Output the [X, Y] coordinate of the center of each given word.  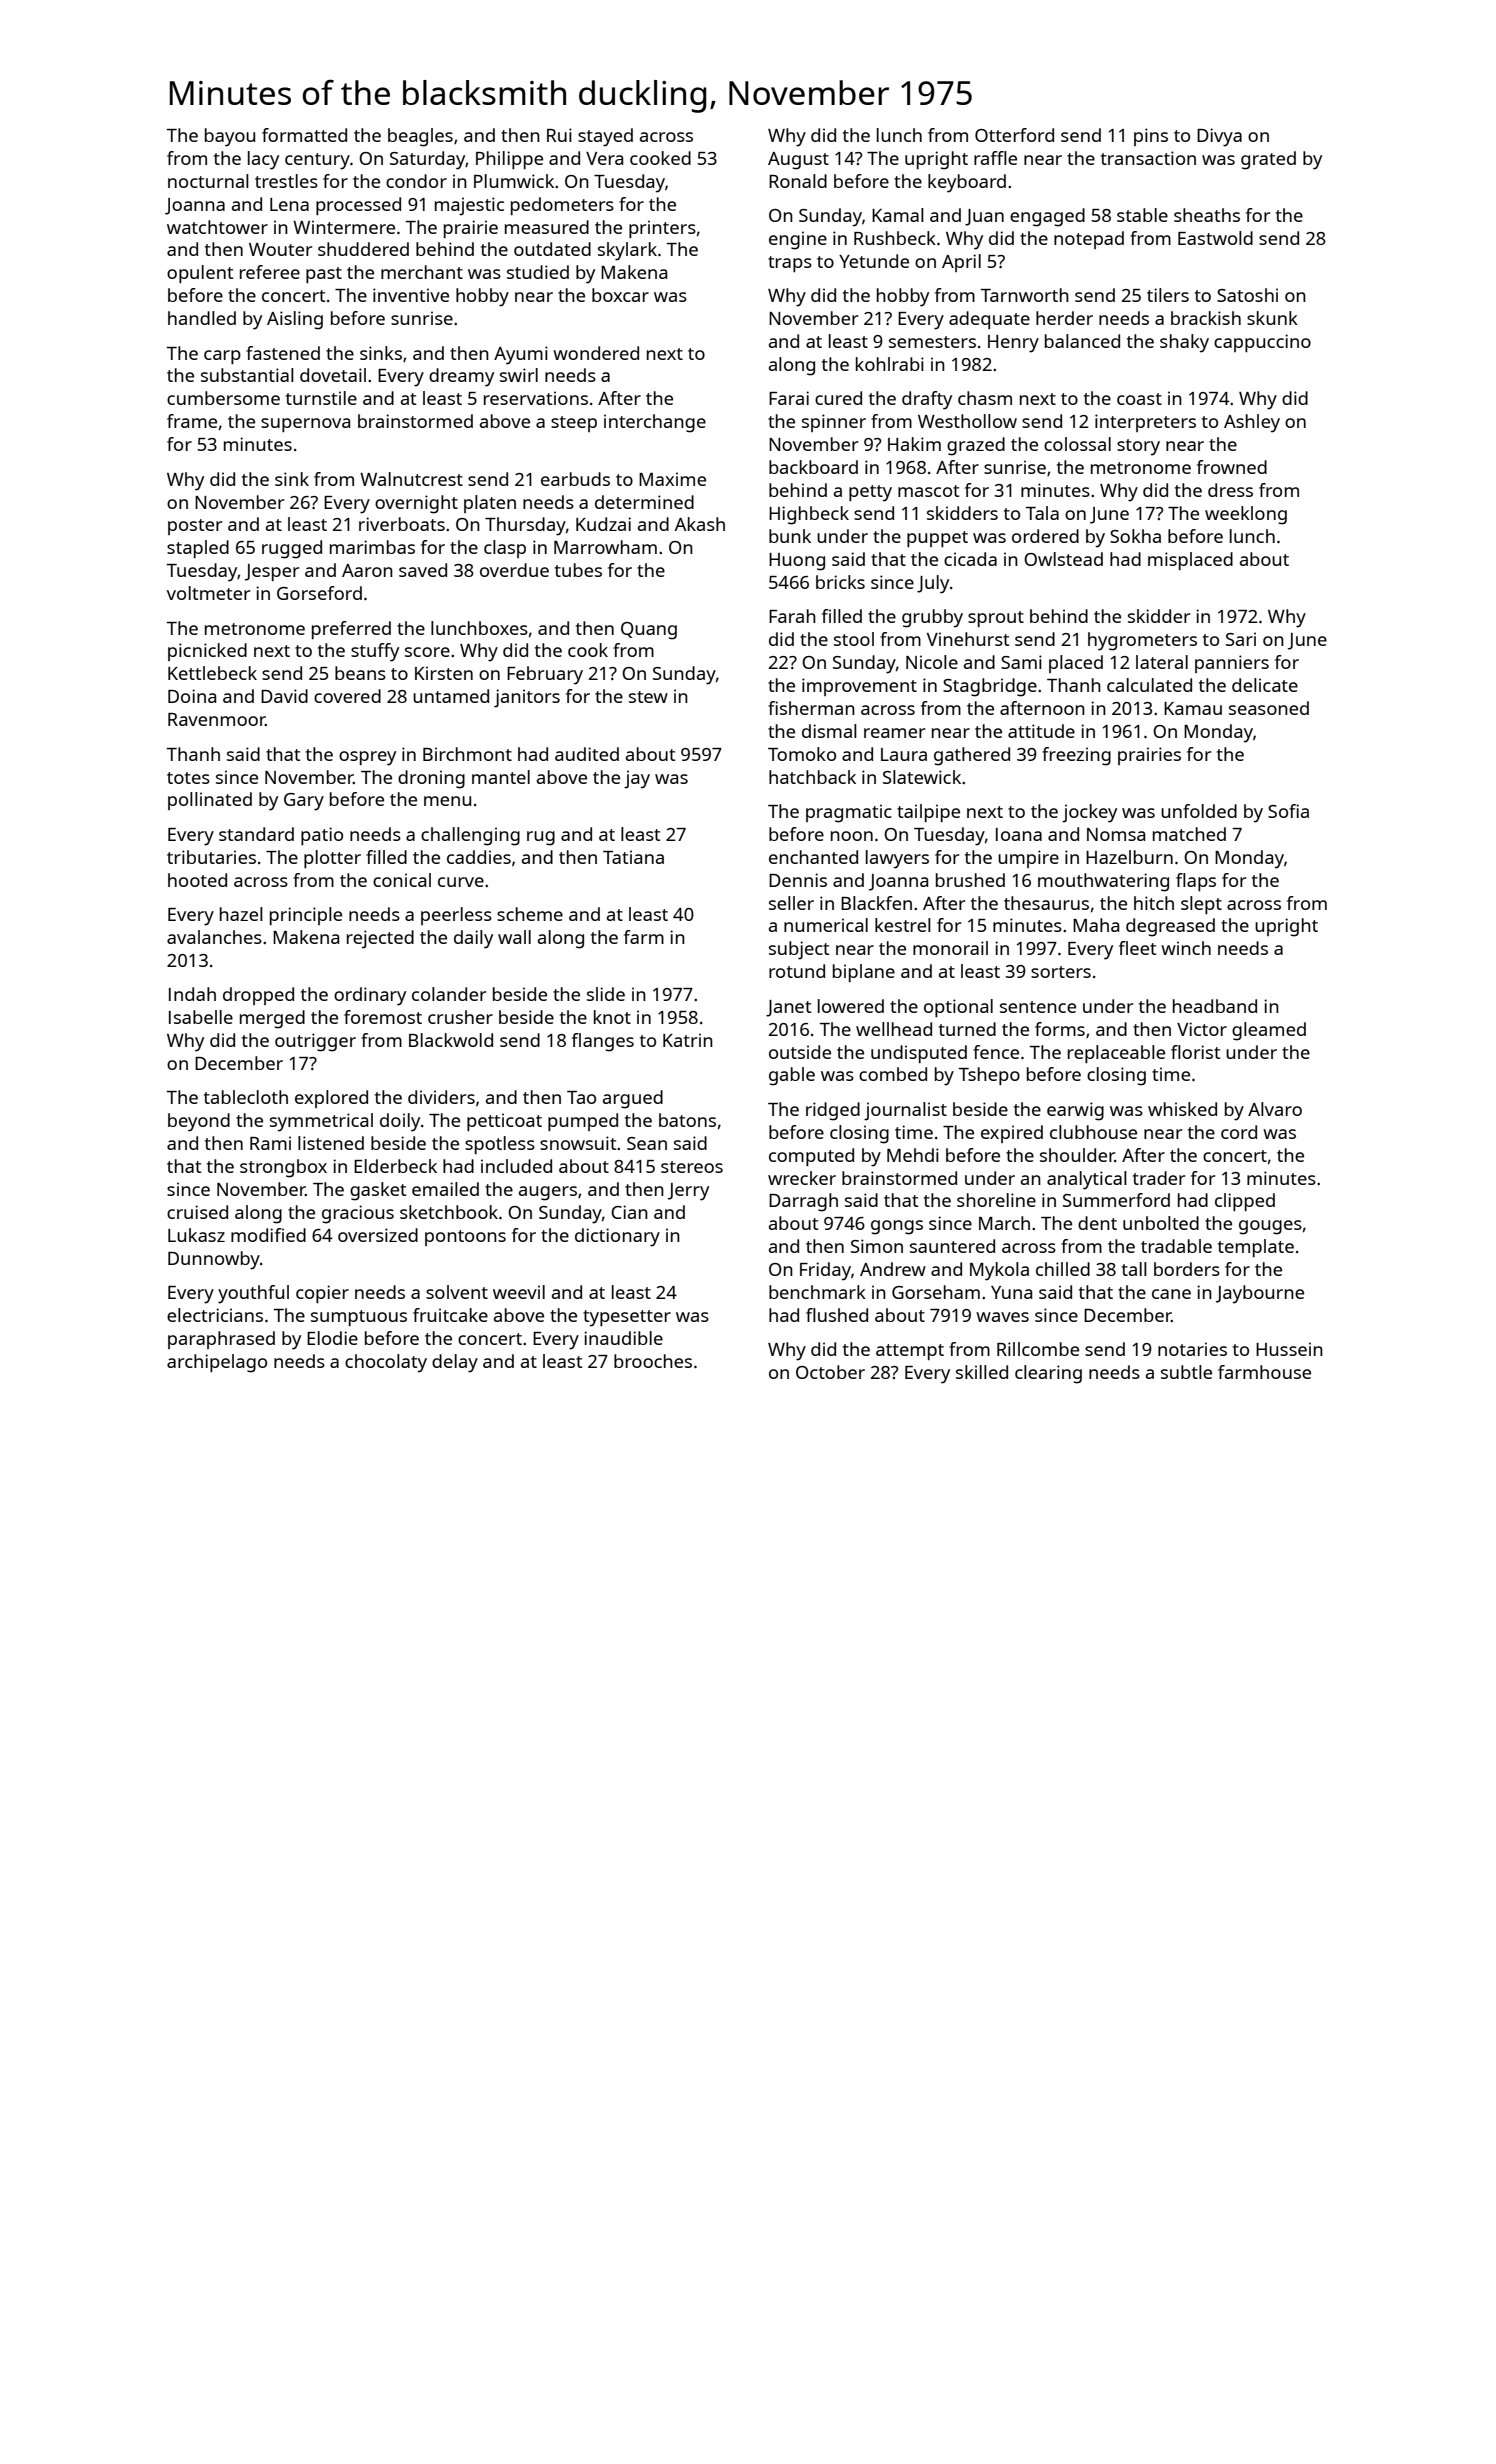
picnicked [207, 652]
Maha [1096, 925]
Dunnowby [214, 1260]
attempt [910, 1352]
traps [790, 264]
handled [202, 318]
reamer [894, 733]
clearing [1048, 1374]
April [961, 263]
